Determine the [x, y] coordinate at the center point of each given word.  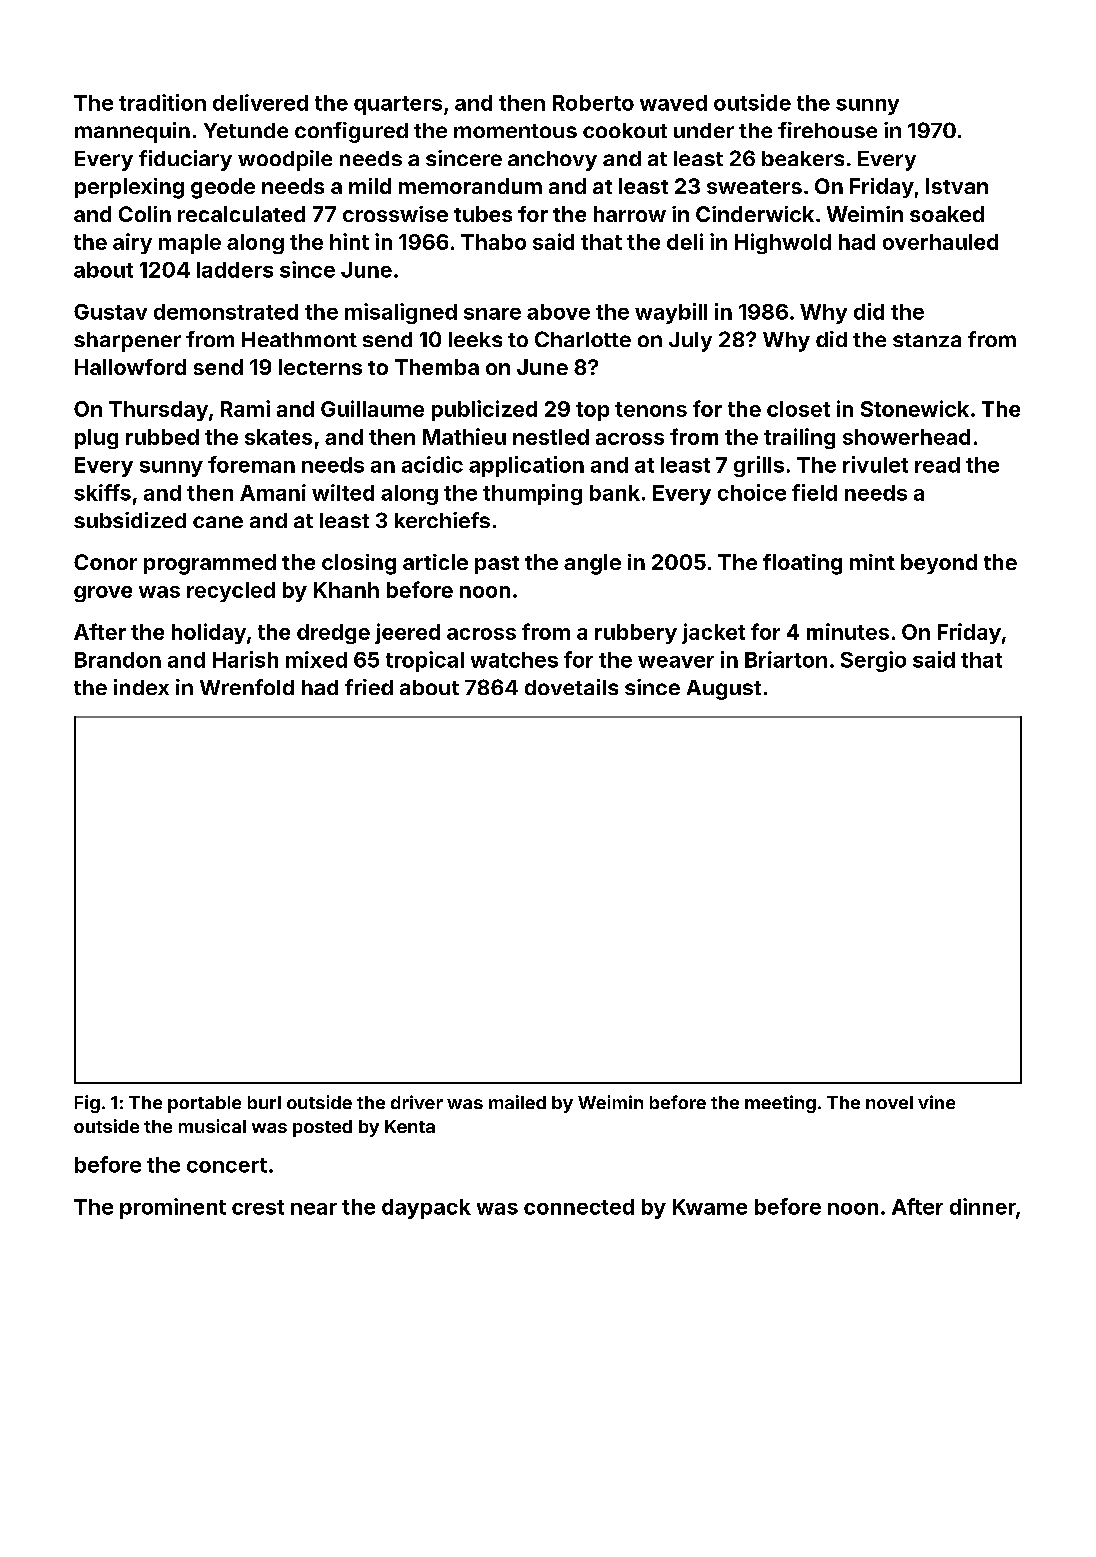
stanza [927, 340]
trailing [799, 438]
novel [889, 1102]
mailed [517, 1102]
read [937, 465]
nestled [551, 437]
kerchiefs [442, 520]
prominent [173, 1208]
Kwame [710, 1207]
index [141, 687]
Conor [105, 562]
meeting [780, 1104]
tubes [483, 214]
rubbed [162, 437]
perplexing [129, 188]
